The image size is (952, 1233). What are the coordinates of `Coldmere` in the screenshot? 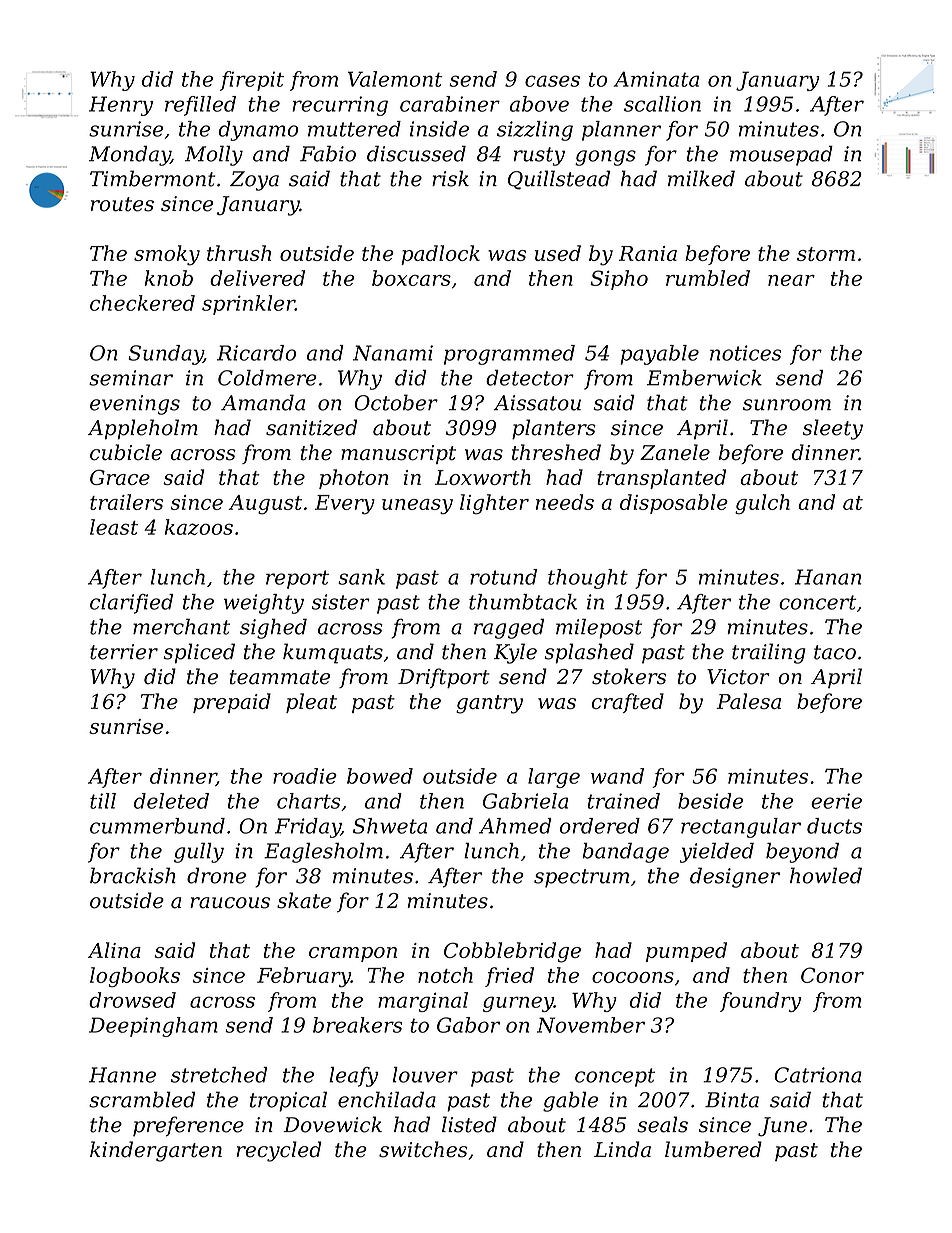 It's located at (267, 378).
